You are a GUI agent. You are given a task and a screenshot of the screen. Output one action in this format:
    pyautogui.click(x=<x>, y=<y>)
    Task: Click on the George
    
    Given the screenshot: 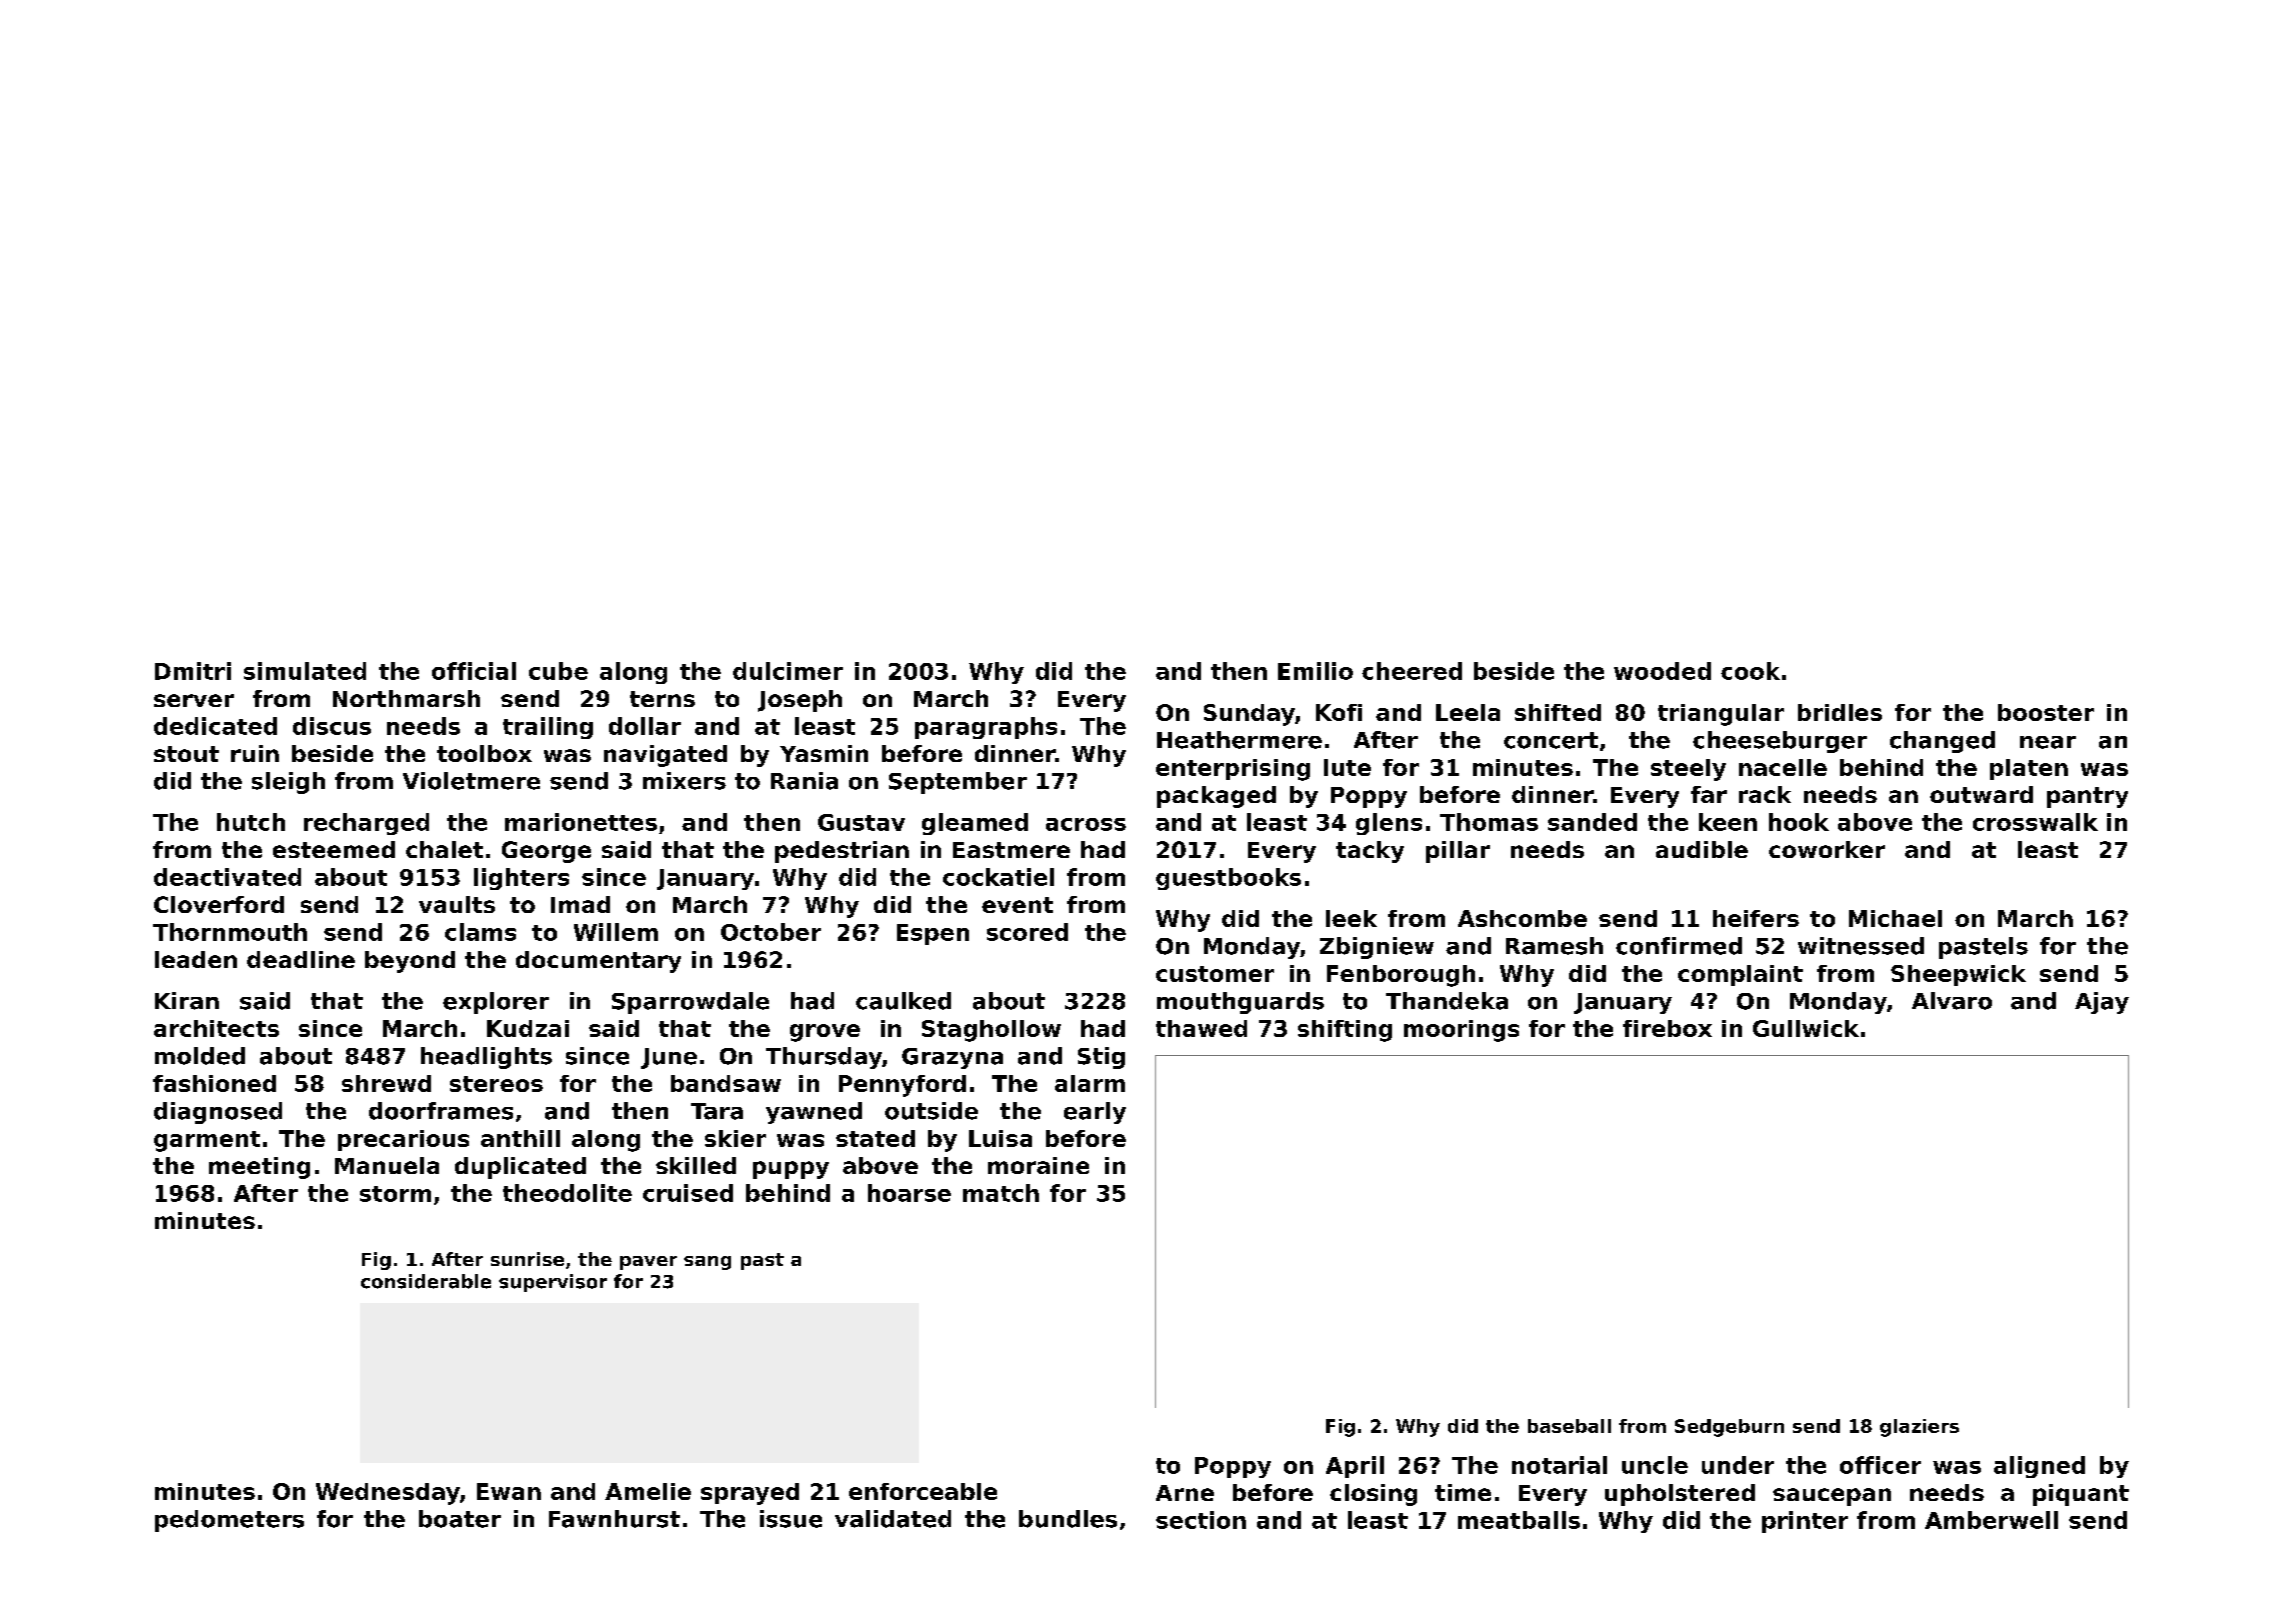 What is the action you would take?
    pyautogui.click(x=546, y=852)
